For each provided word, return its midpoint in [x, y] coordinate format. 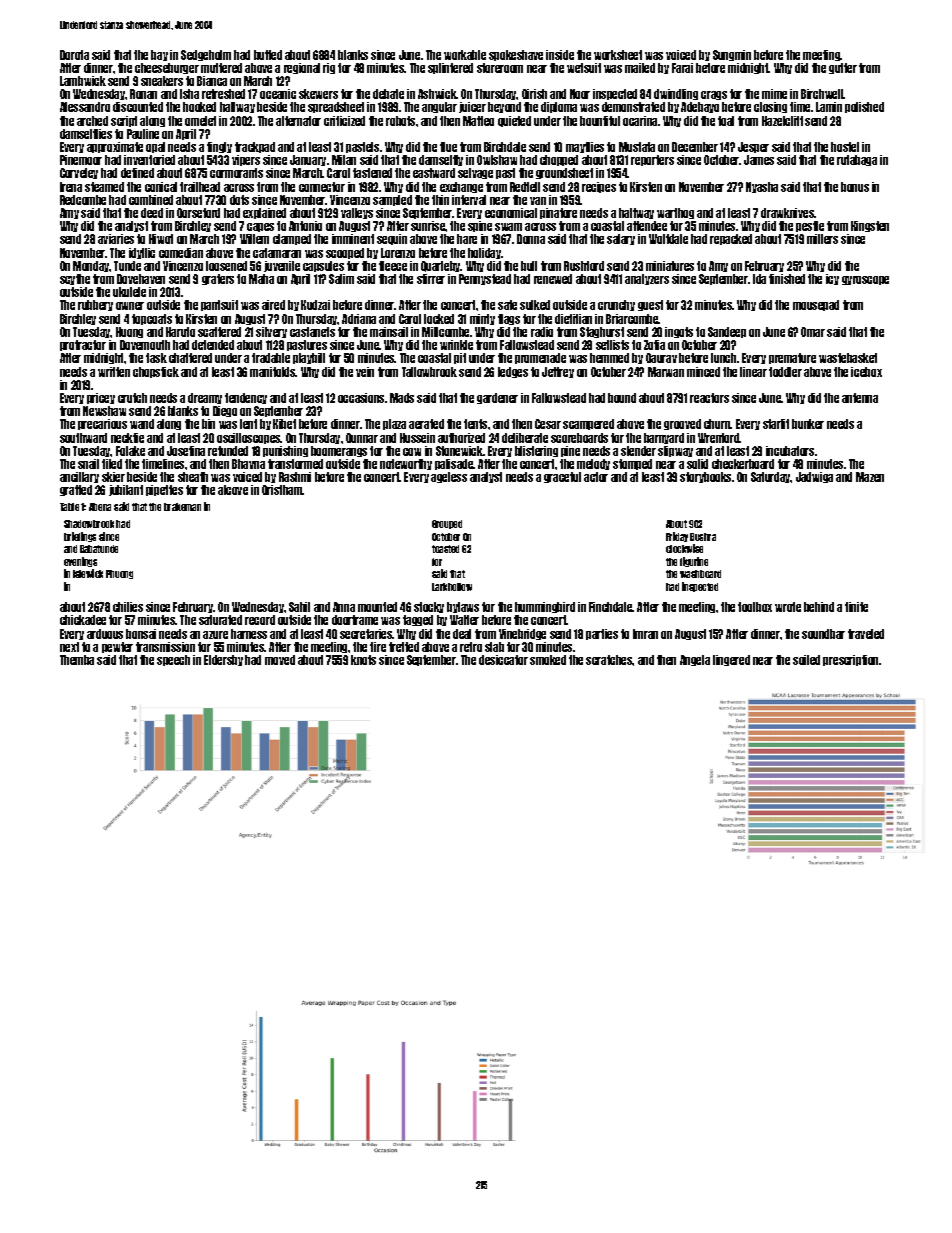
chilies [128, 607]
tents [475, 424]
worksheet [618, 55]
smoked [548, 660]
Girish [534, 94]
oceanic [278, 94]
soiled [806, 660]
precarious [102, 424]
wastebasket [848, 358]
